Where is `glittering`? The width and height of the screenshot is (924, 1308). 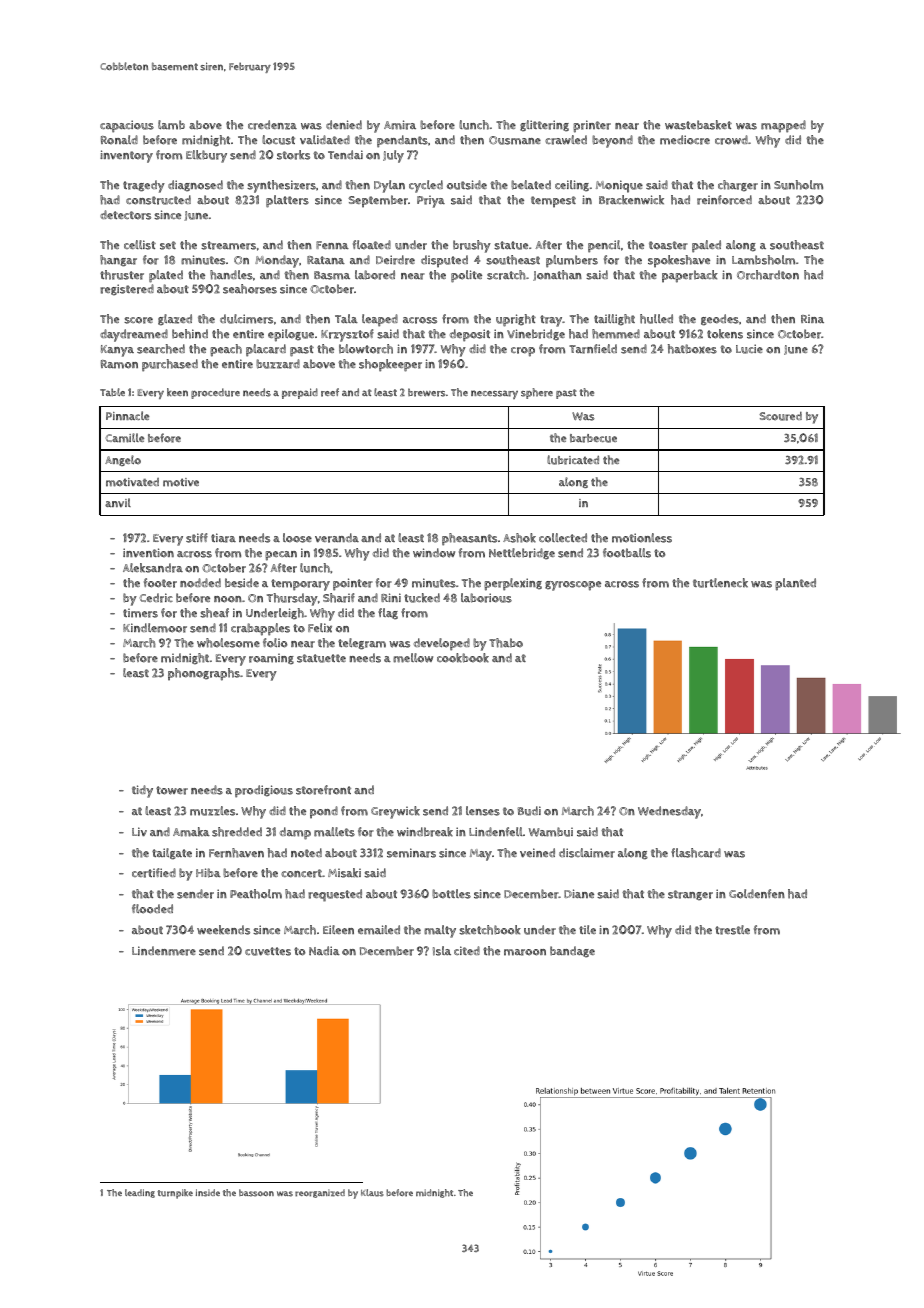
glittering is located at coordinates (544, 126).
